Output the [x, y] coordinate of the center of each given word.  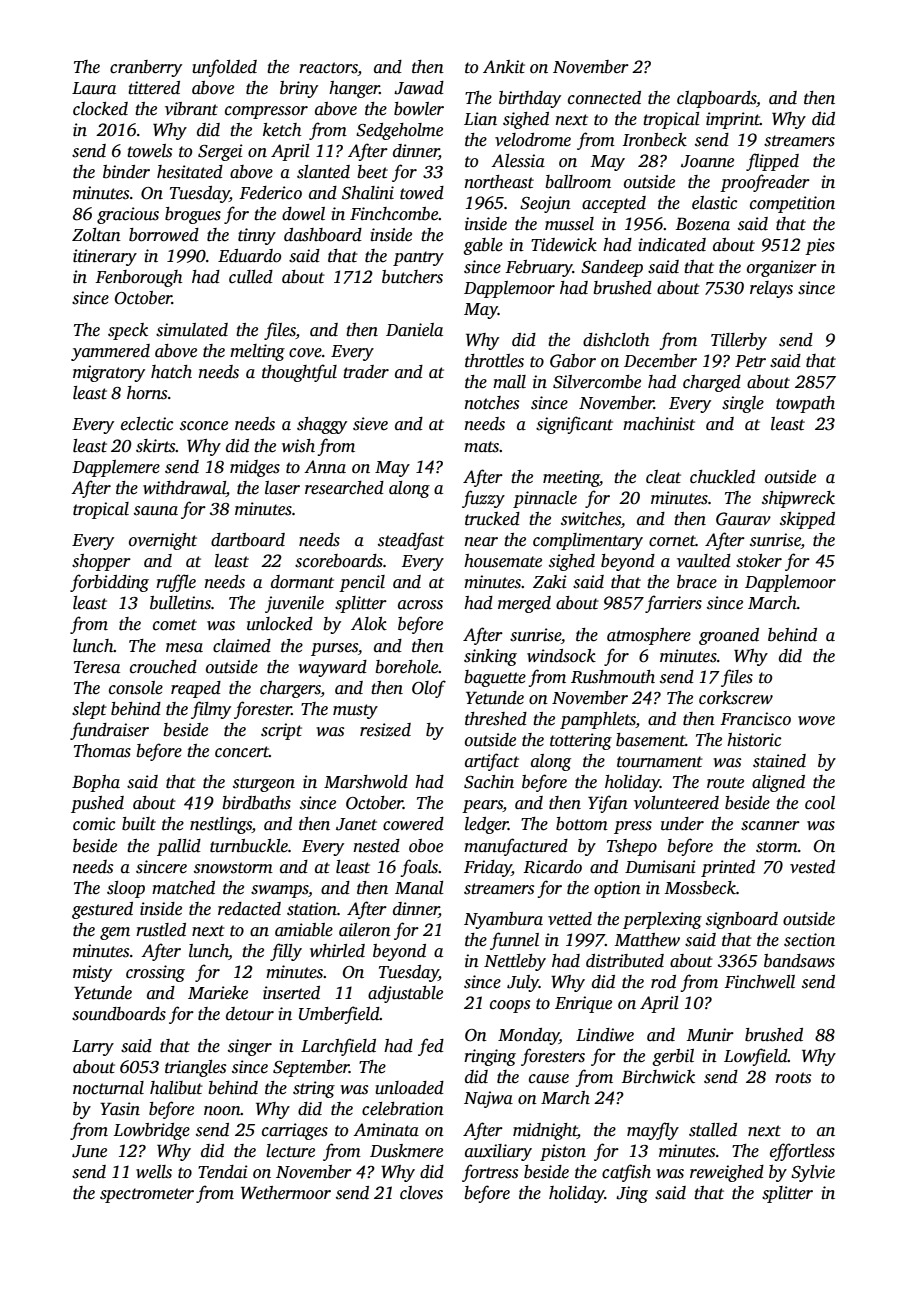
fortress [490, 1173]
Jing [632, 1194]
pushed [97, 804]
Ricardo [552, 867]
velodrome [533, 140]
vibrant [191, 109]
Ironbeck [654, 140]
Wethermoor [286, 1193]
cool [820, 803]
